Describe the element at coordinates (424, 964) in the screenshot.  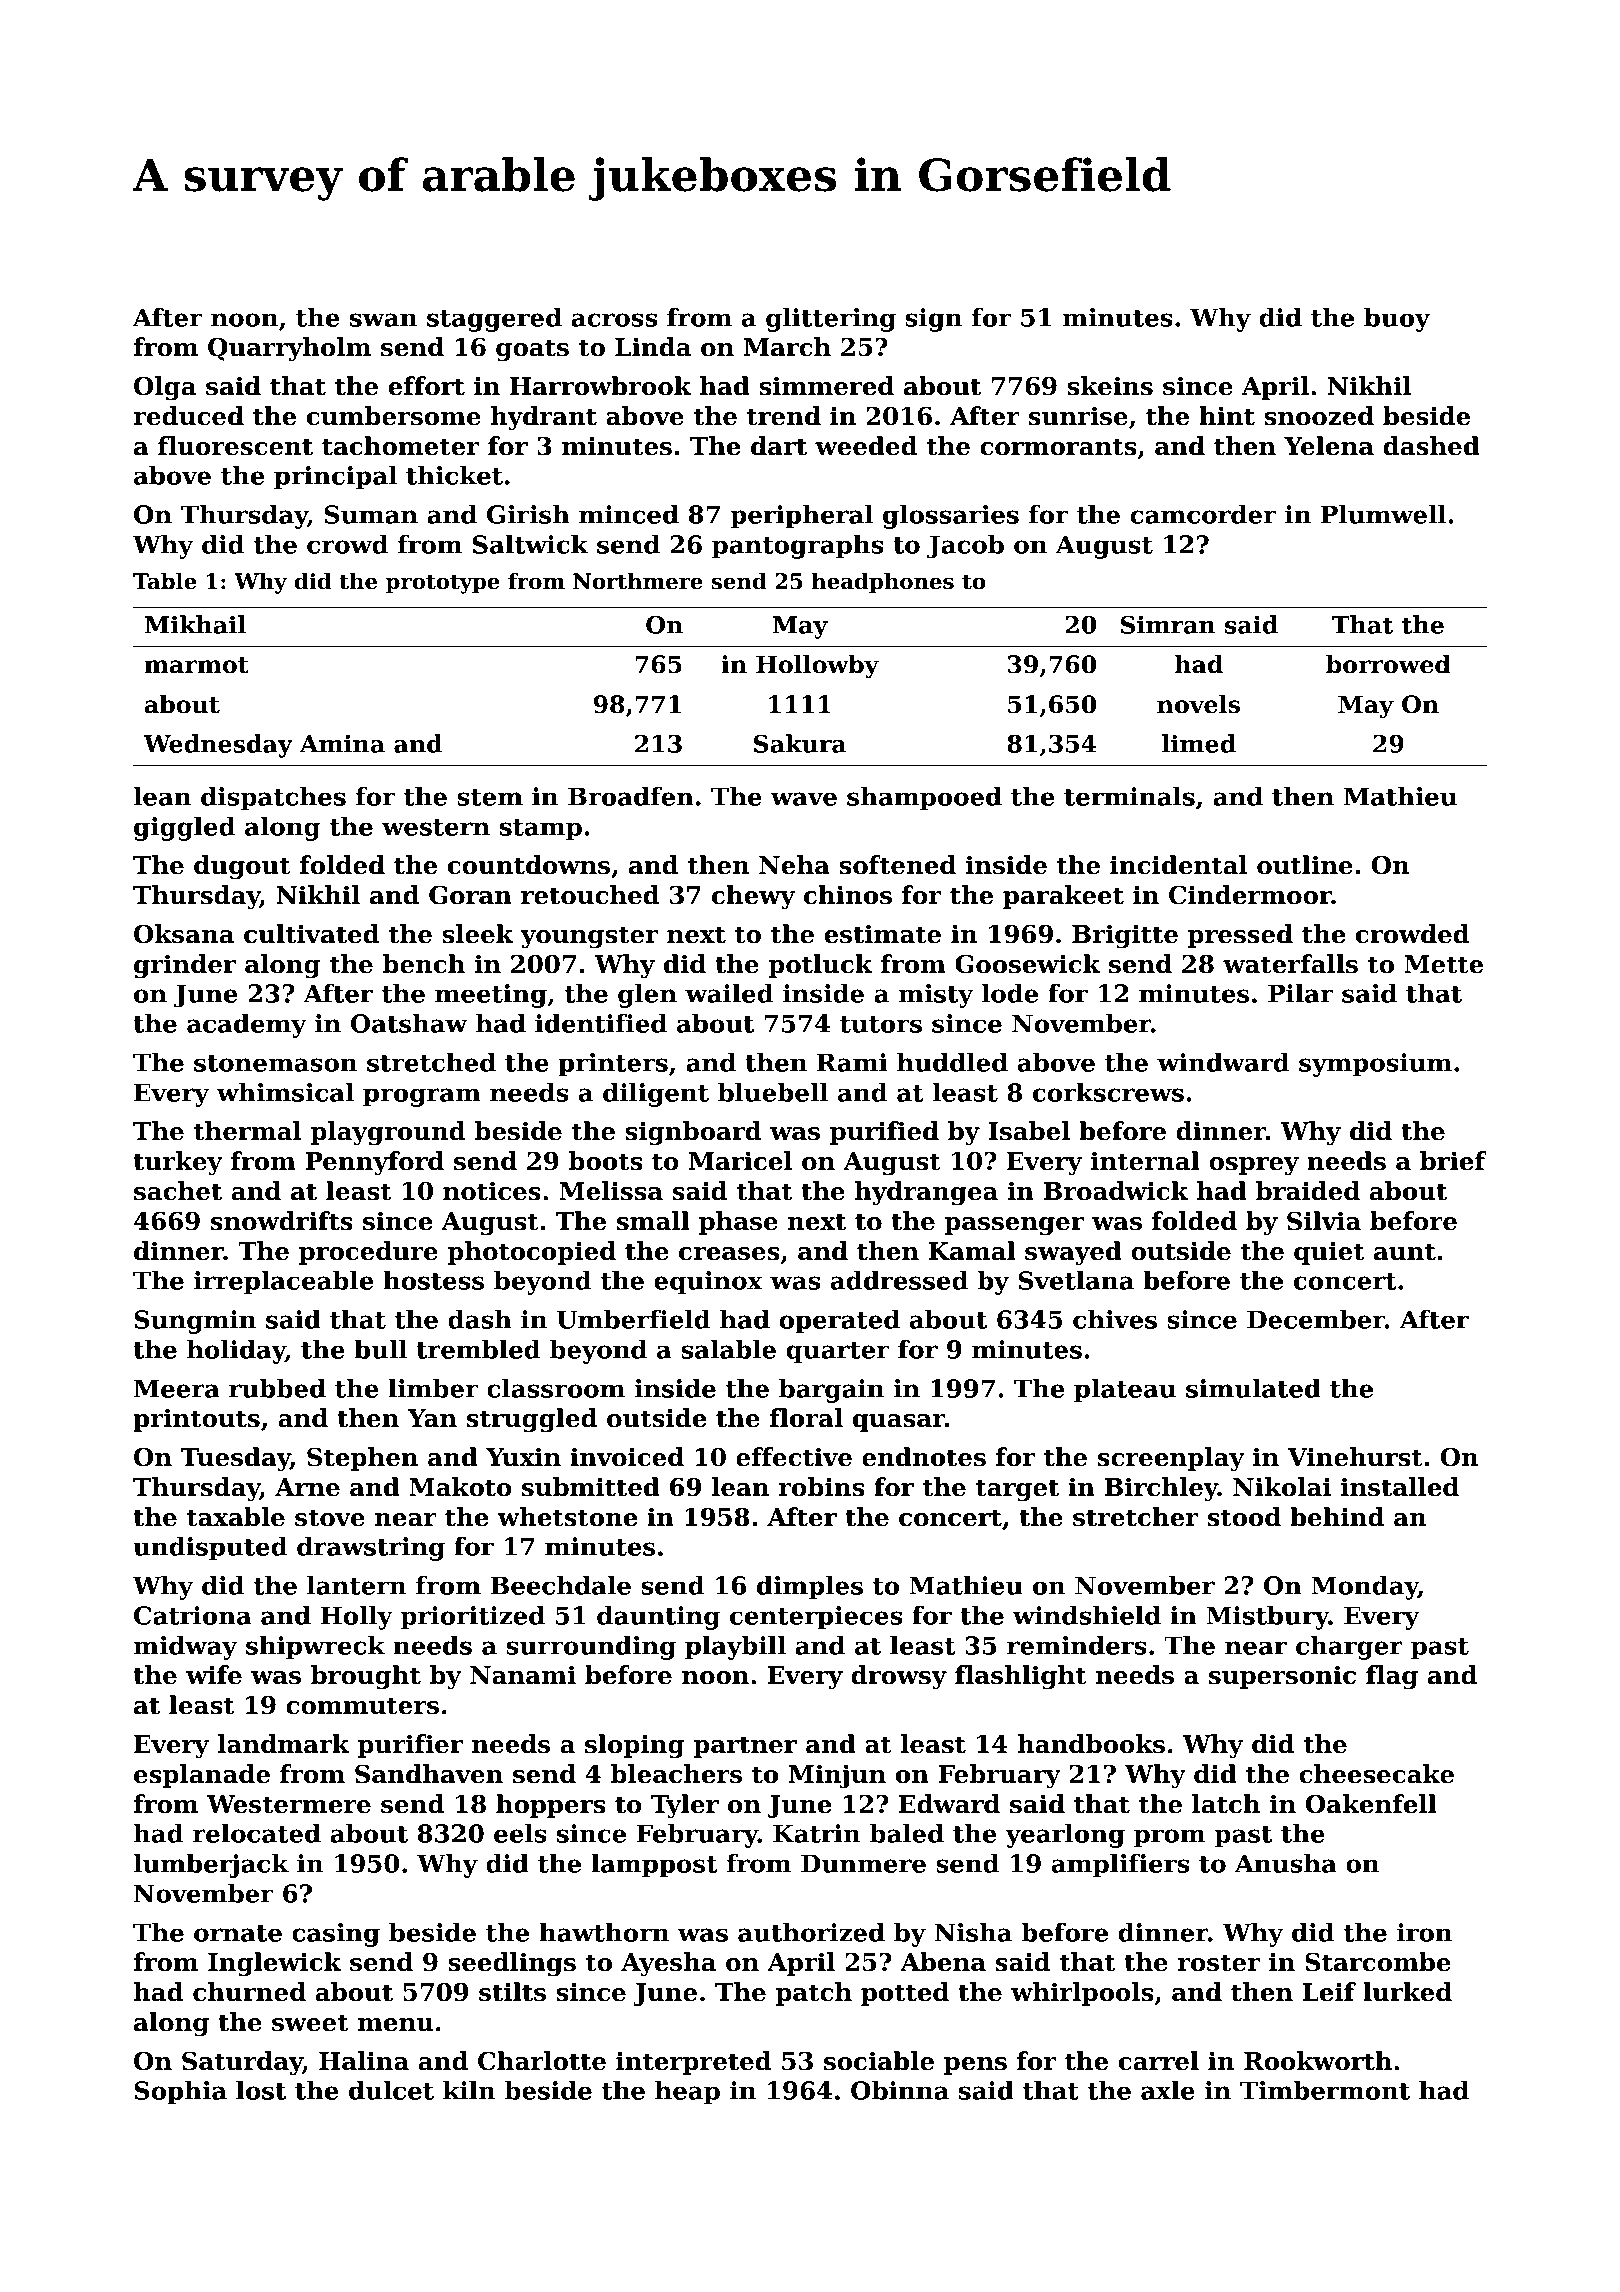
I see `bench` at that location.
